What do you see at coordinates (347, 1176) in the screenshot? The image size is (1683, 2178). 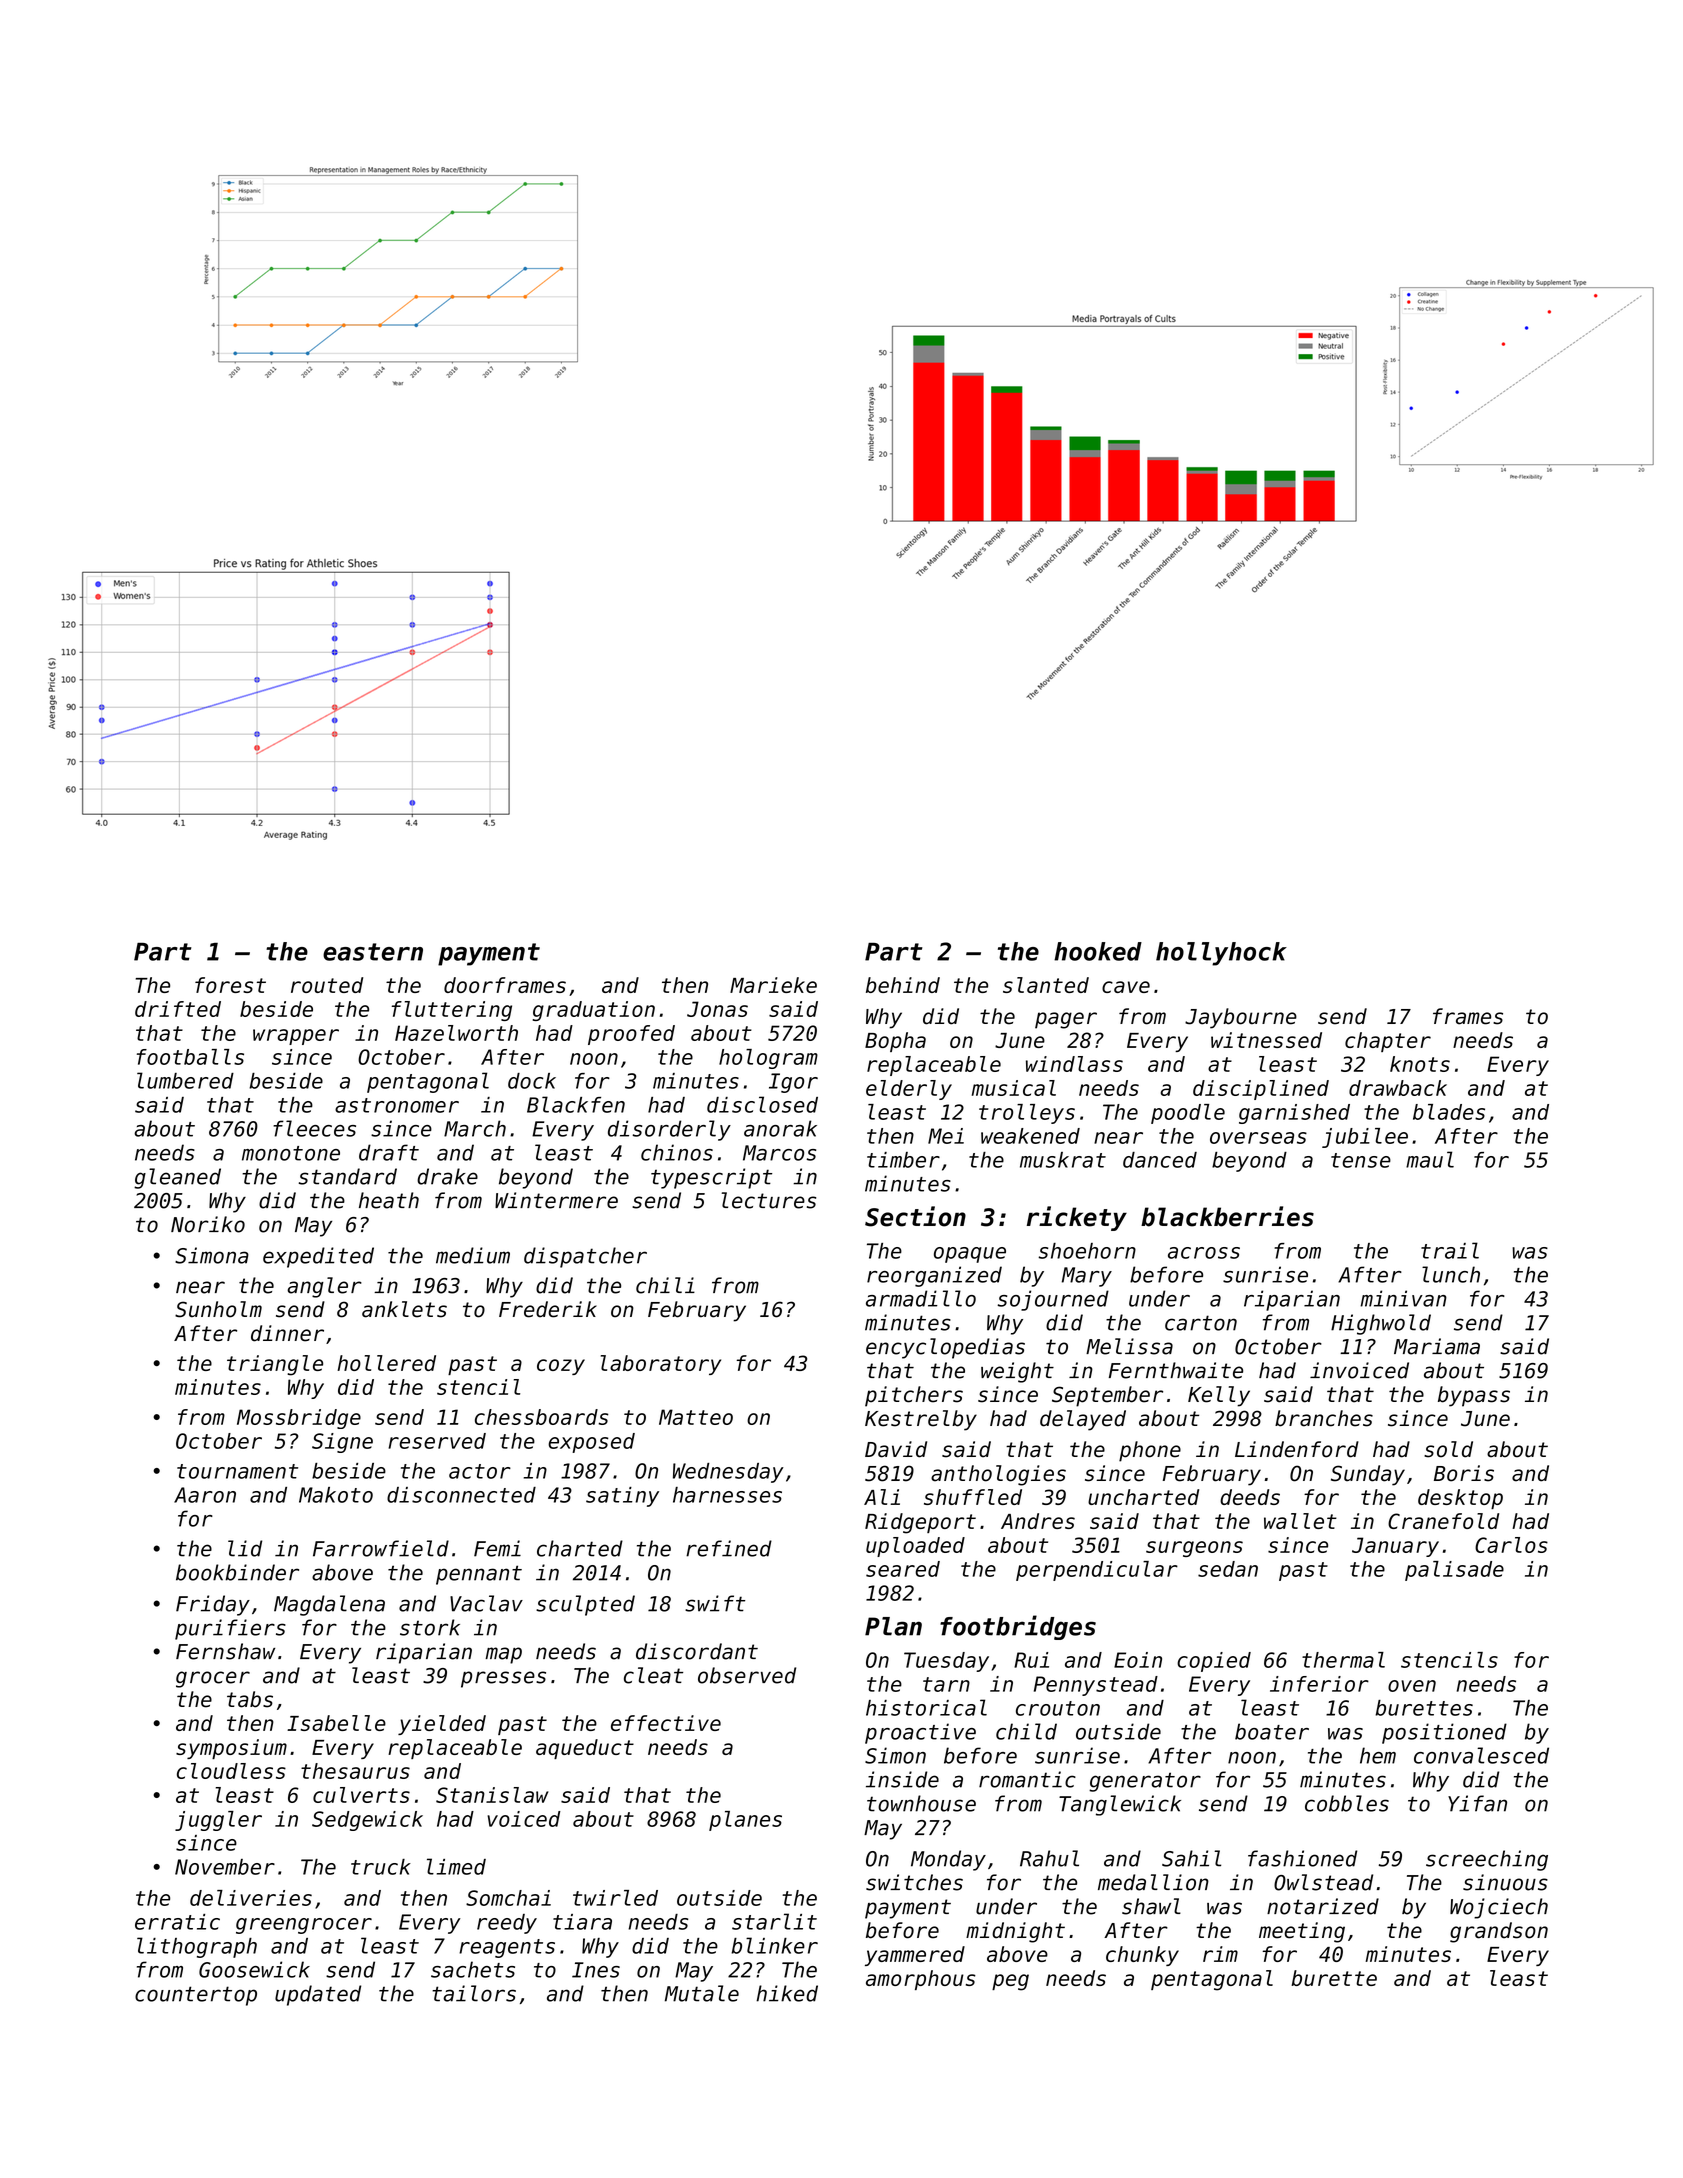 I see `standard` at bounding box center [347, 1176].
